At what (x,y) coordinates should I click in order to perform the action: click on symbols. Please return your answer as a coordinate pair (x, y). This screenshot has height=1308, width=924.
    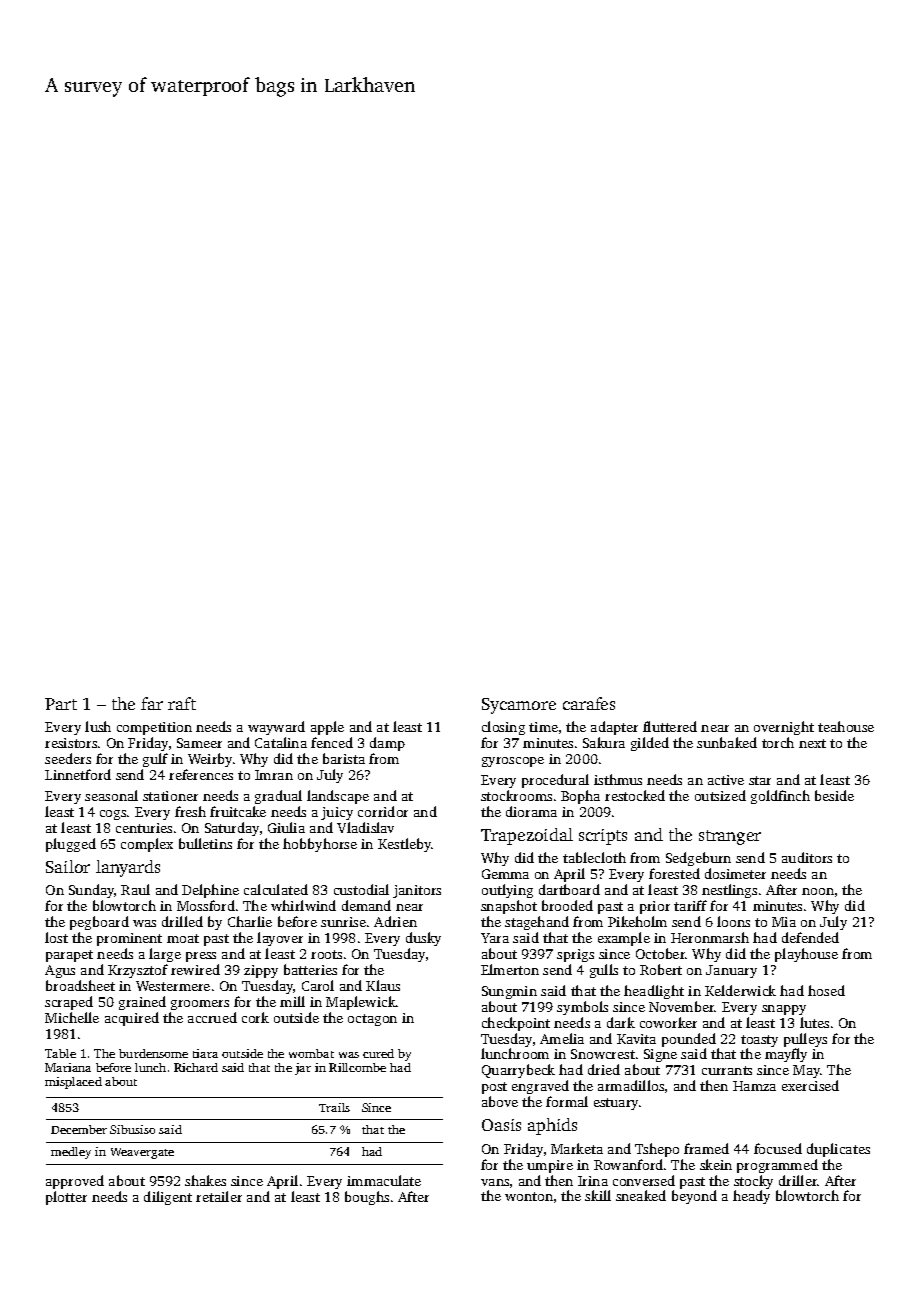
    Looking at the image, I should click on (582, 1008).
